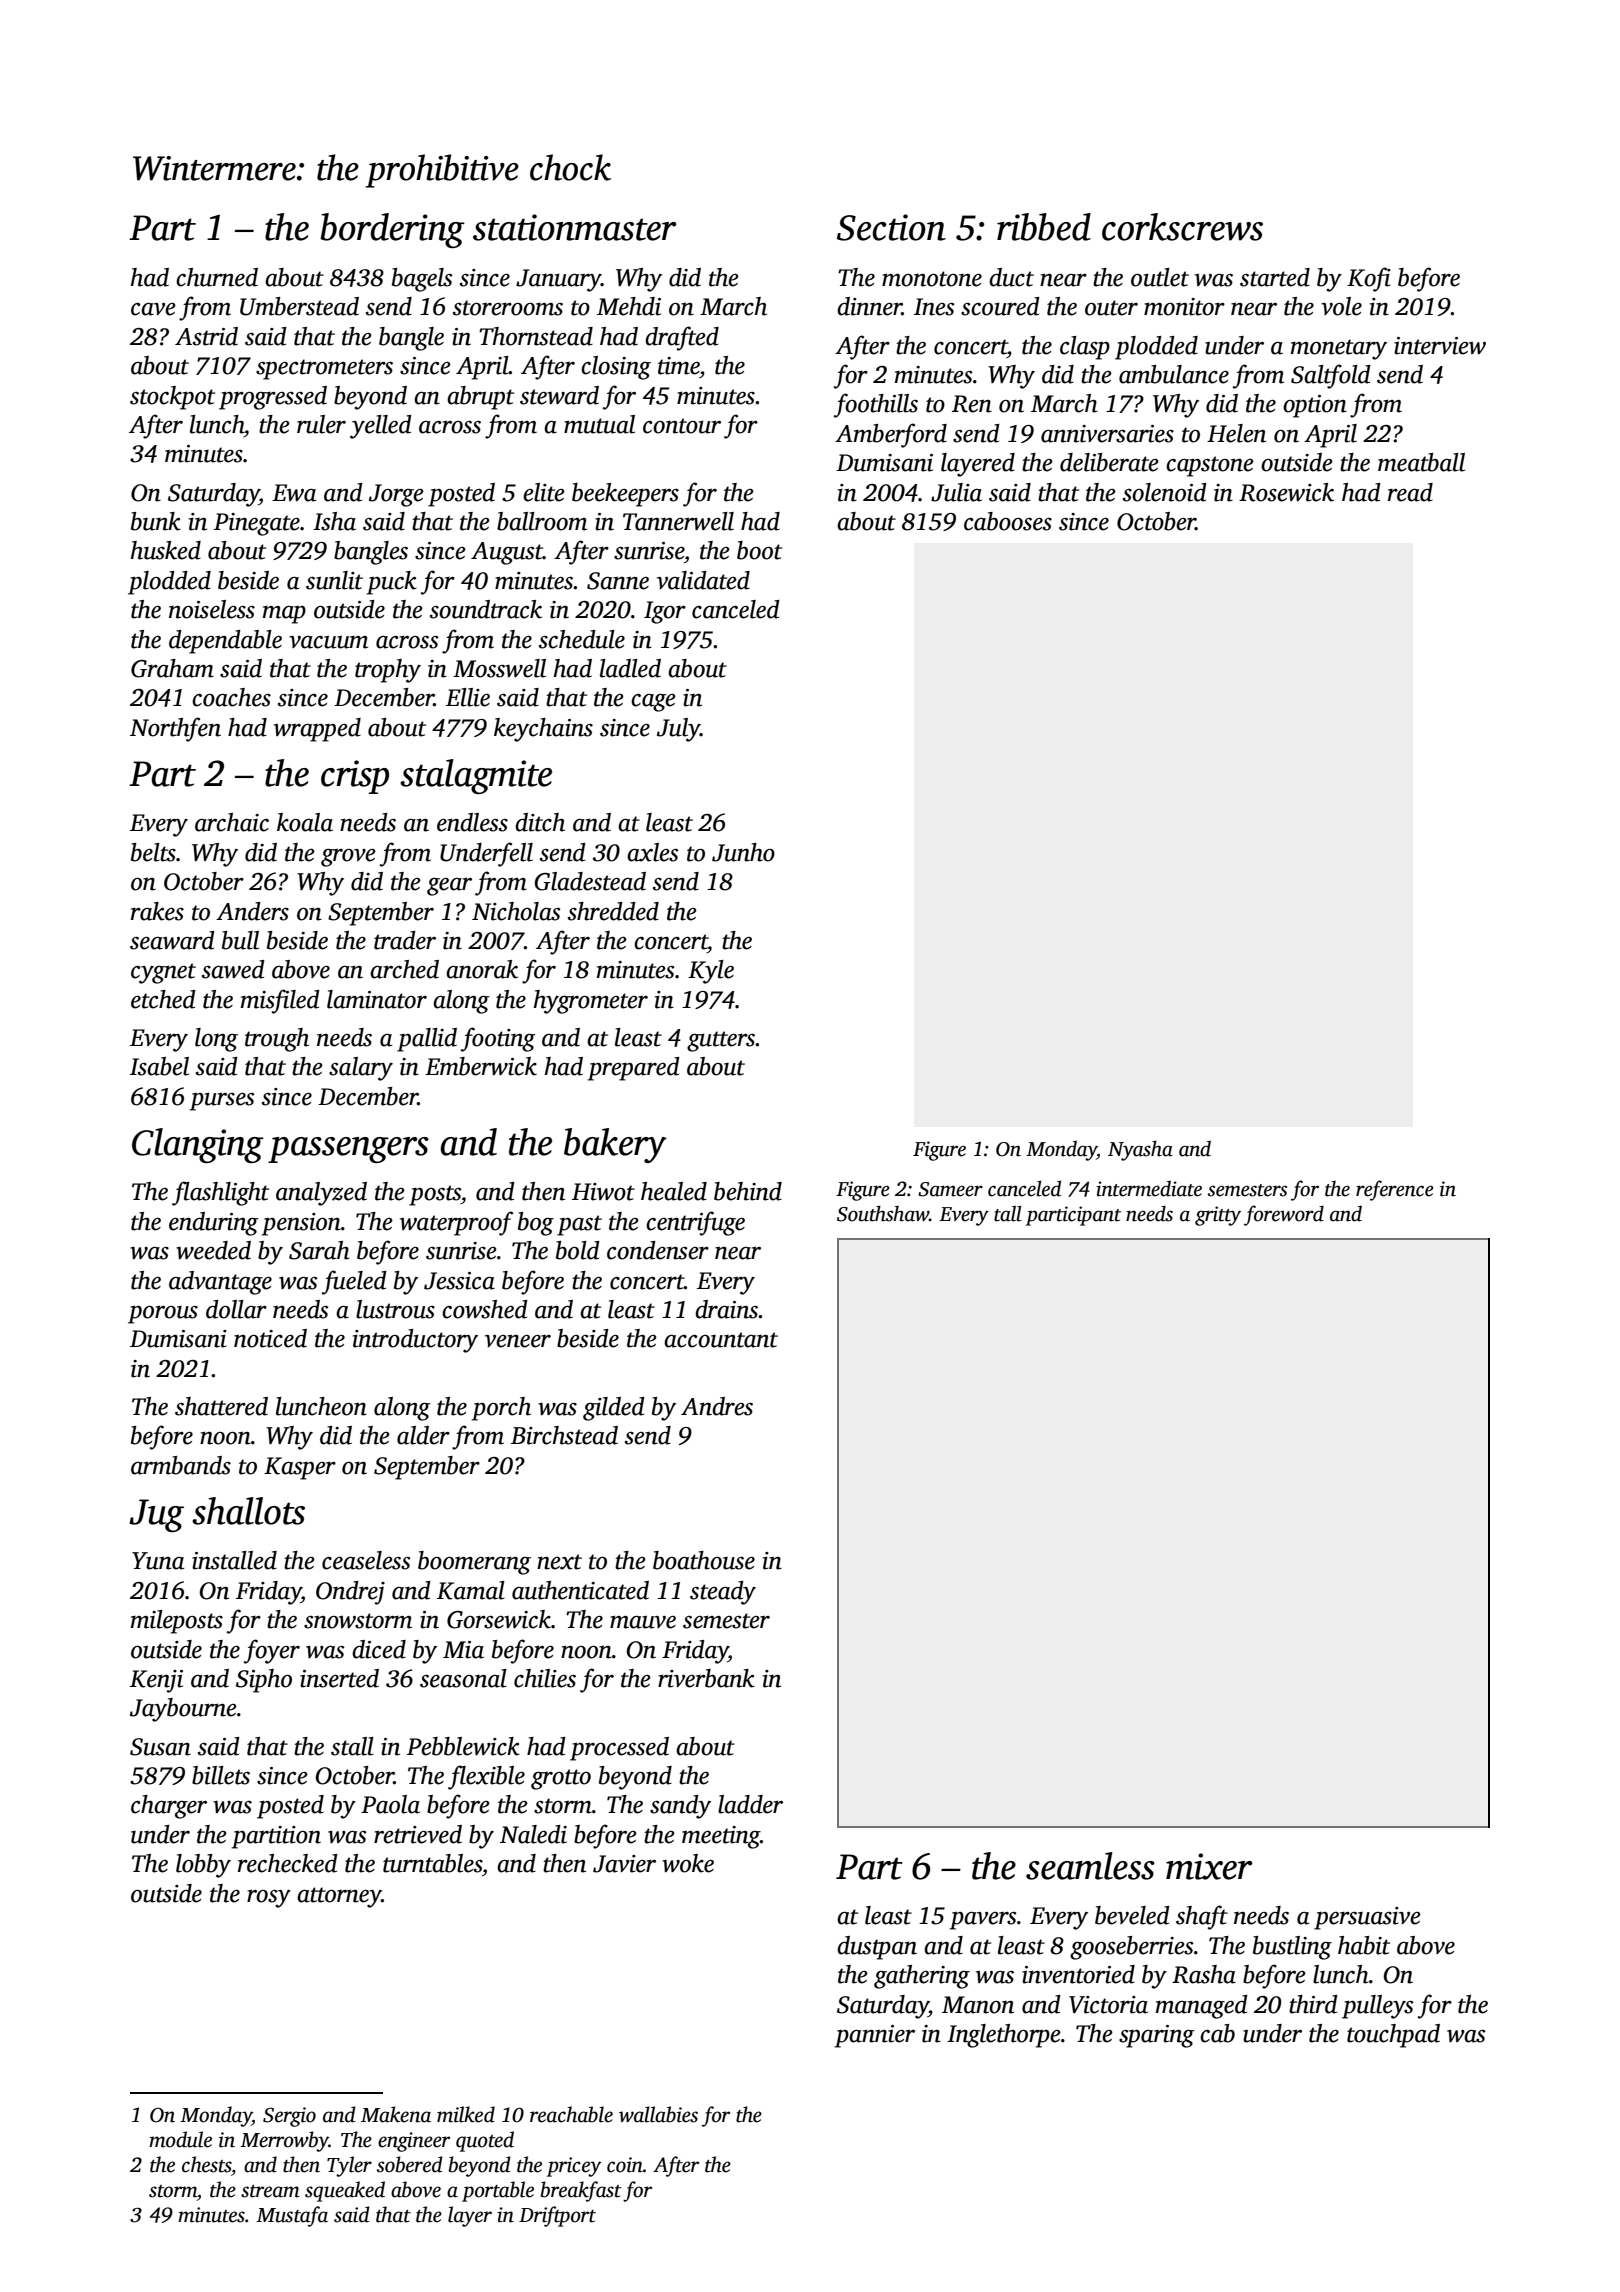 The height and width of the screenshot is (2292, 1620). I want to click on gritty, so click(1218, 1216).
